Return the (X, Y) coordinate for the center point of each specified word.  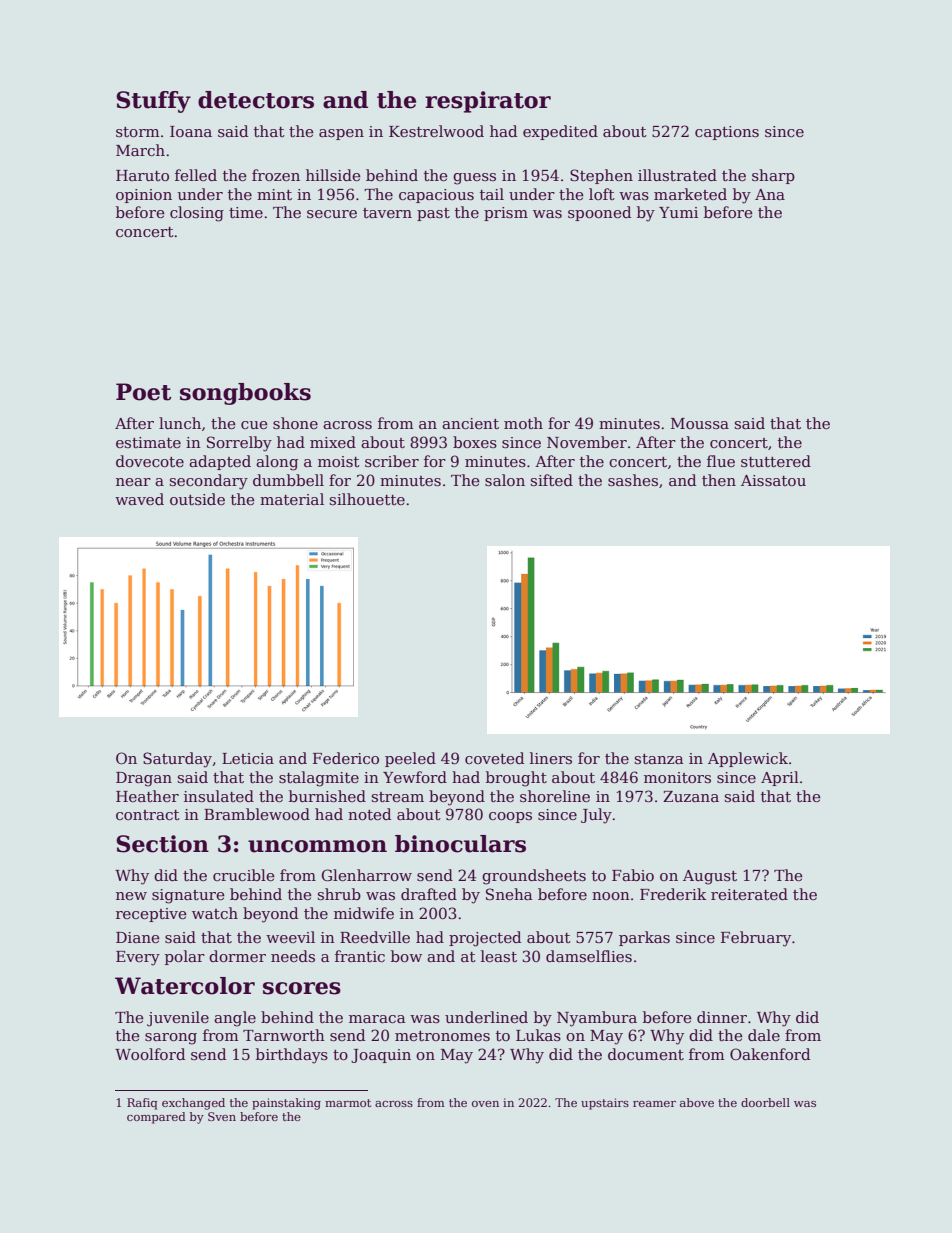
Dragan (144, 779)
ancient (470, 423)
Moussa (700, 423)
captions (727, 133)
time (246, 212)
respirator (488, 102)
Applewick (748, 759)
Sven (222, 1116)
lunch (180, 423)
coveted (494, 758)
